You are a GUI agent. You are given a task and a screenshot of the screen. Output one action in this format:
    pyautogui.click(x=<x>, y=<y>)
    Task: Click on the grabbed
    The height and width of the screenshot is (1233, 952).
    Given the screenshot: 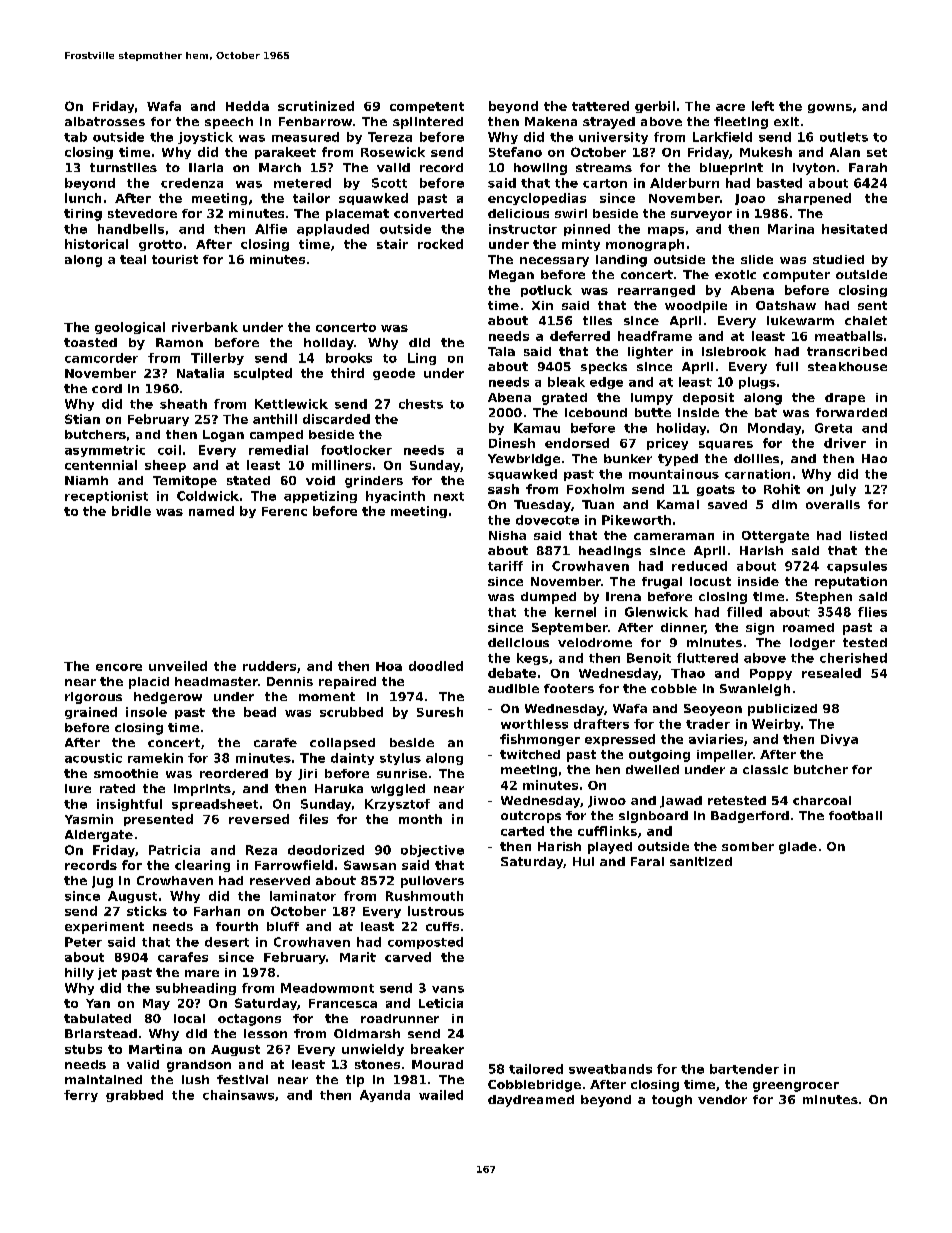 What is the action you would take?
    pyautogui.click(x=134, y=1096)
